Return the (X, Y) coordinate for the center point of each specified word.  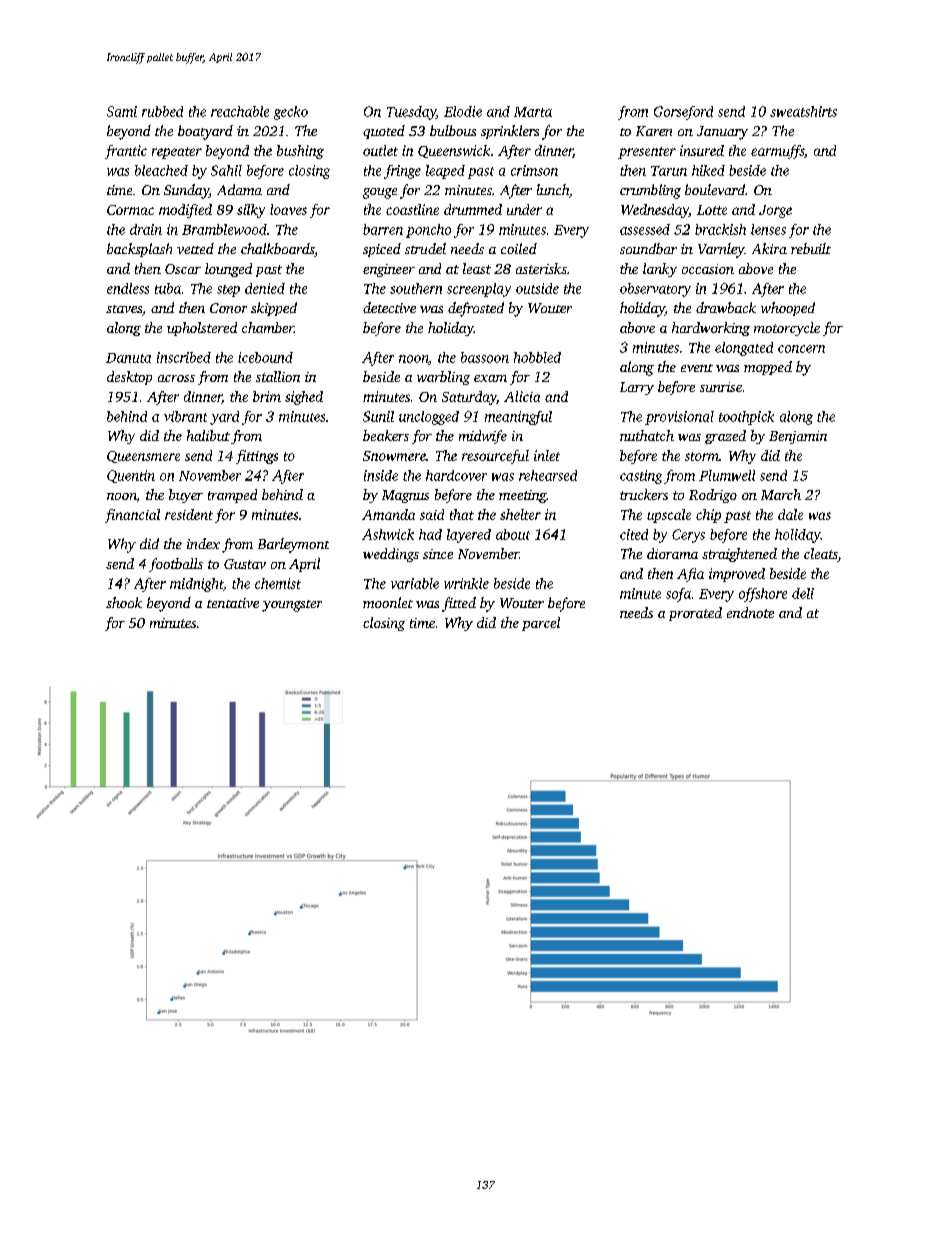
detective (389, 307)
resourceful (495, 457)
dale (790, 514)
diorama (672, 553)
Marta (533, 112)
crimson (534, 170)
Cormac (130, 210)
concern (801, 349)
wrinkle (466, 583)
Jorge (775, 211)
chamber (268, 327)
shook (124, 602)
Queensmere (143, 457)
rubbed (162, 111)
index (203, 543)
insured (702, 150)
